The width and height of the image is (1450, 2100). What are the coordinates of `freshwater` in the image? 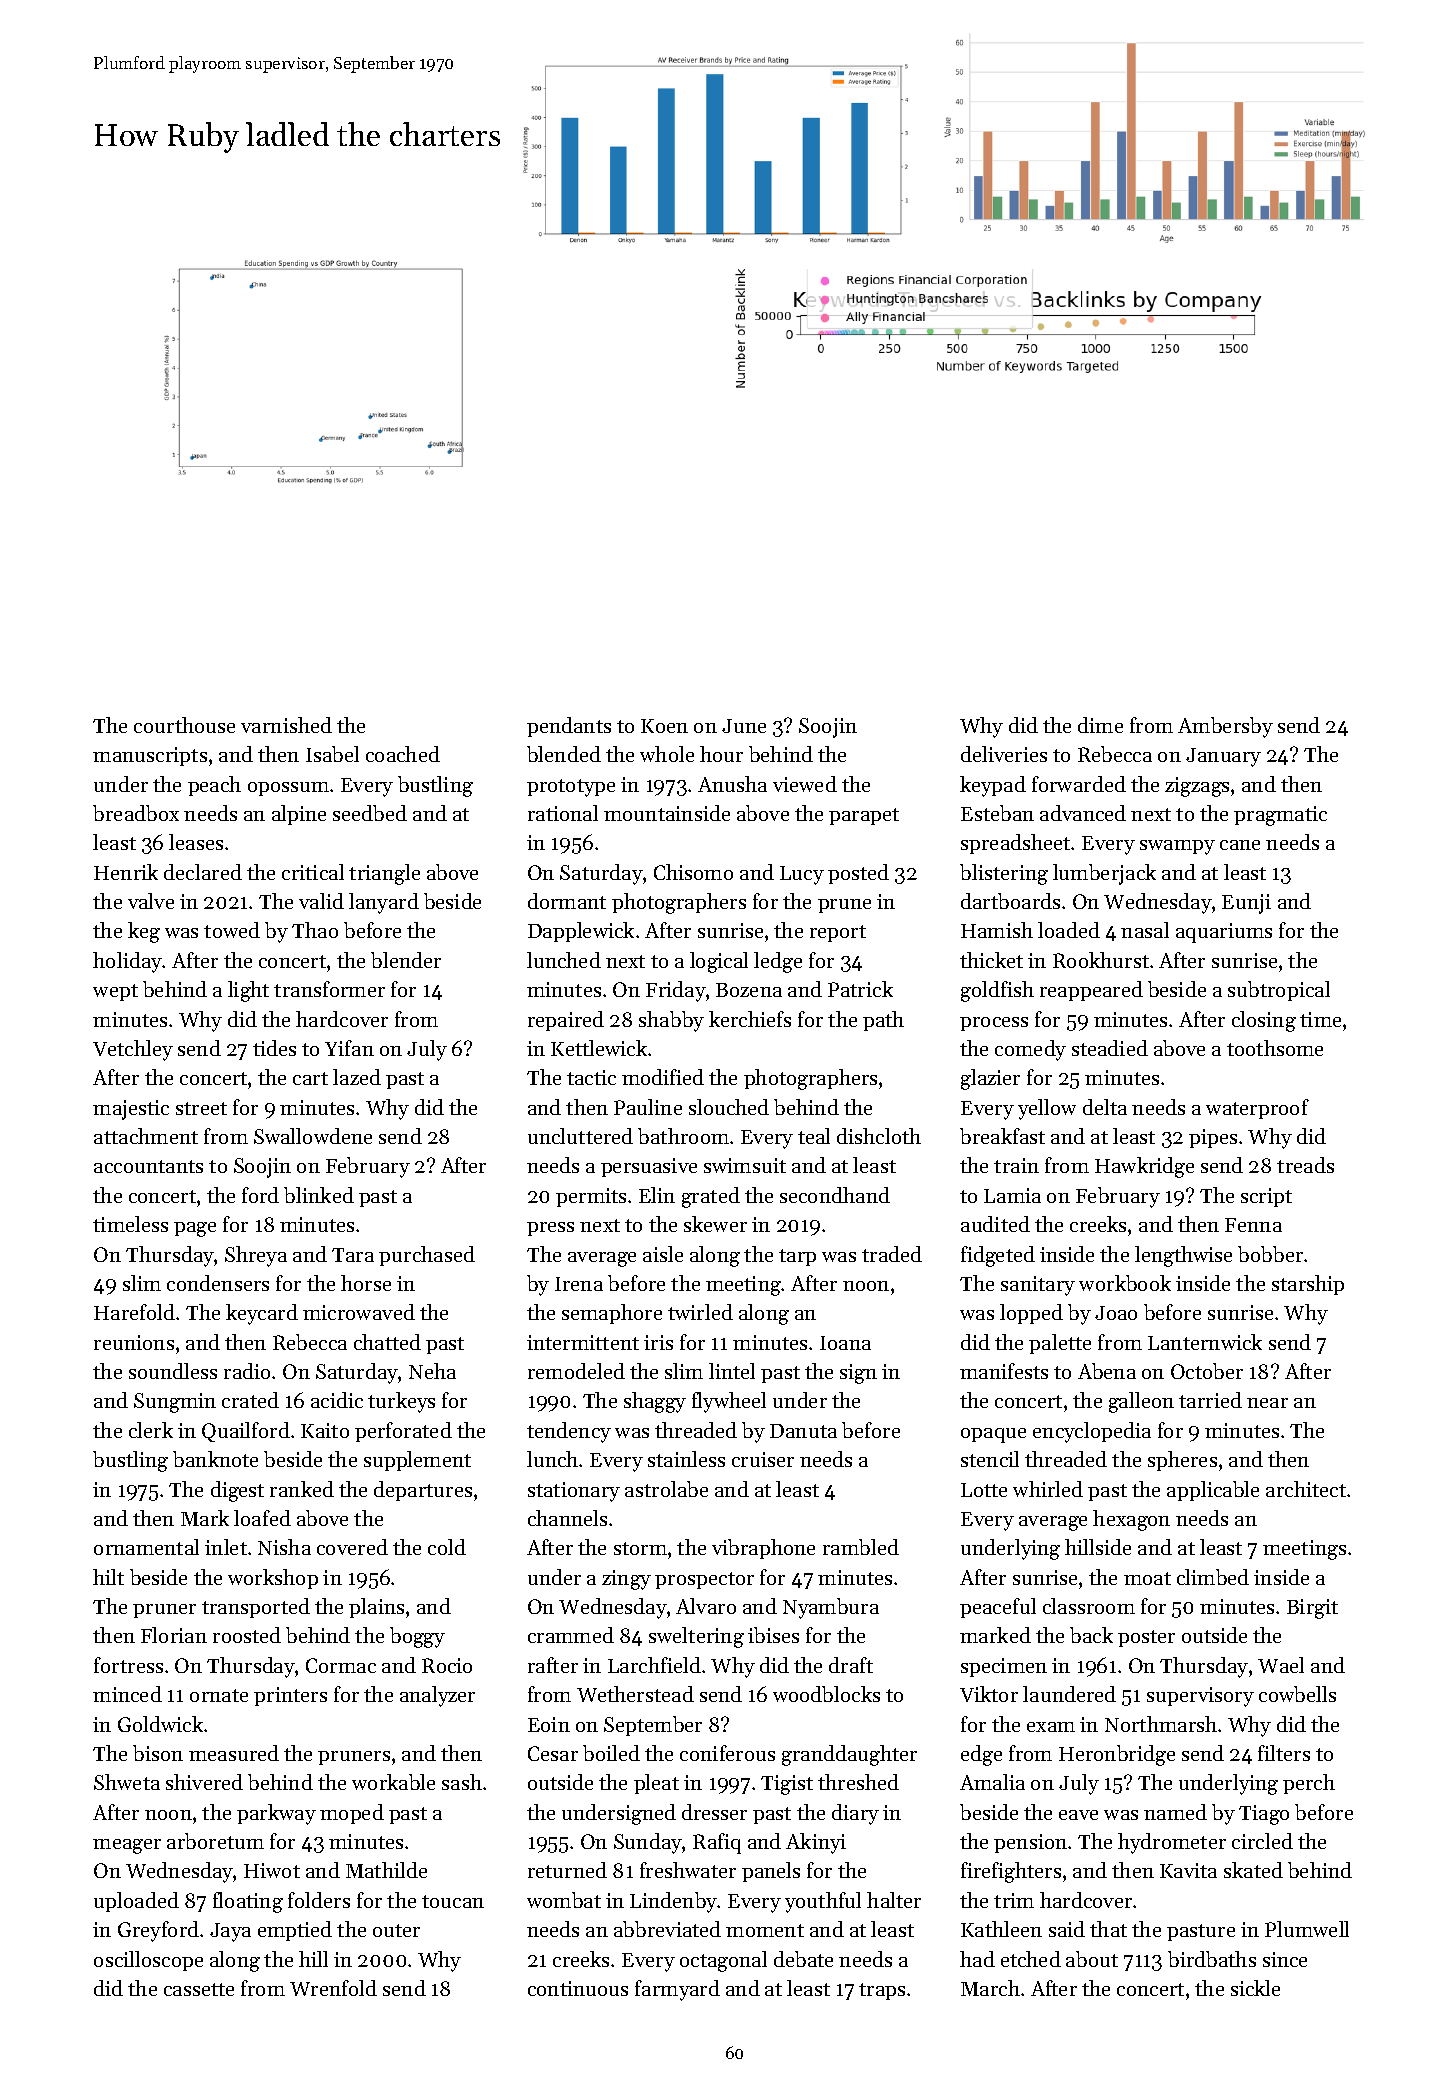 It's located at (688, 1870).
